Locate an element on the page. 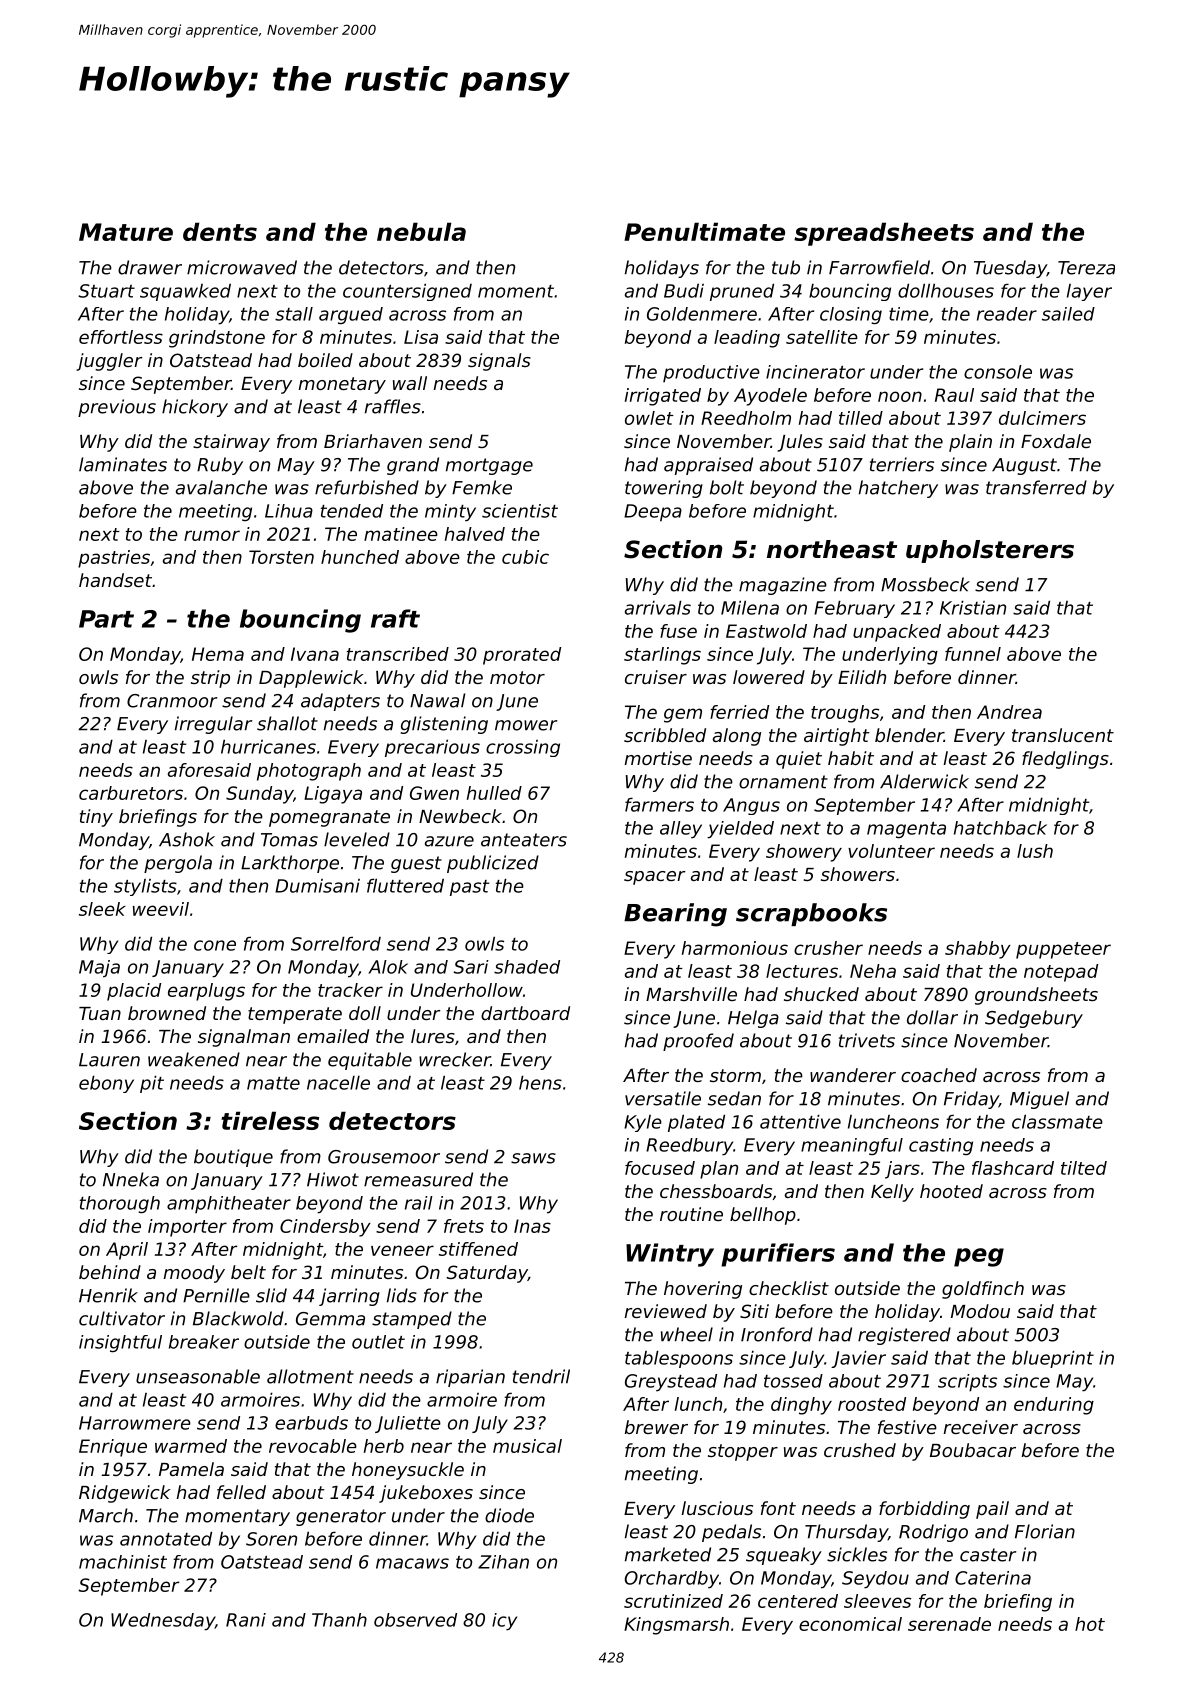 This document has height=1693, width=1197. stopper is located at coordinates (743, 1452).
